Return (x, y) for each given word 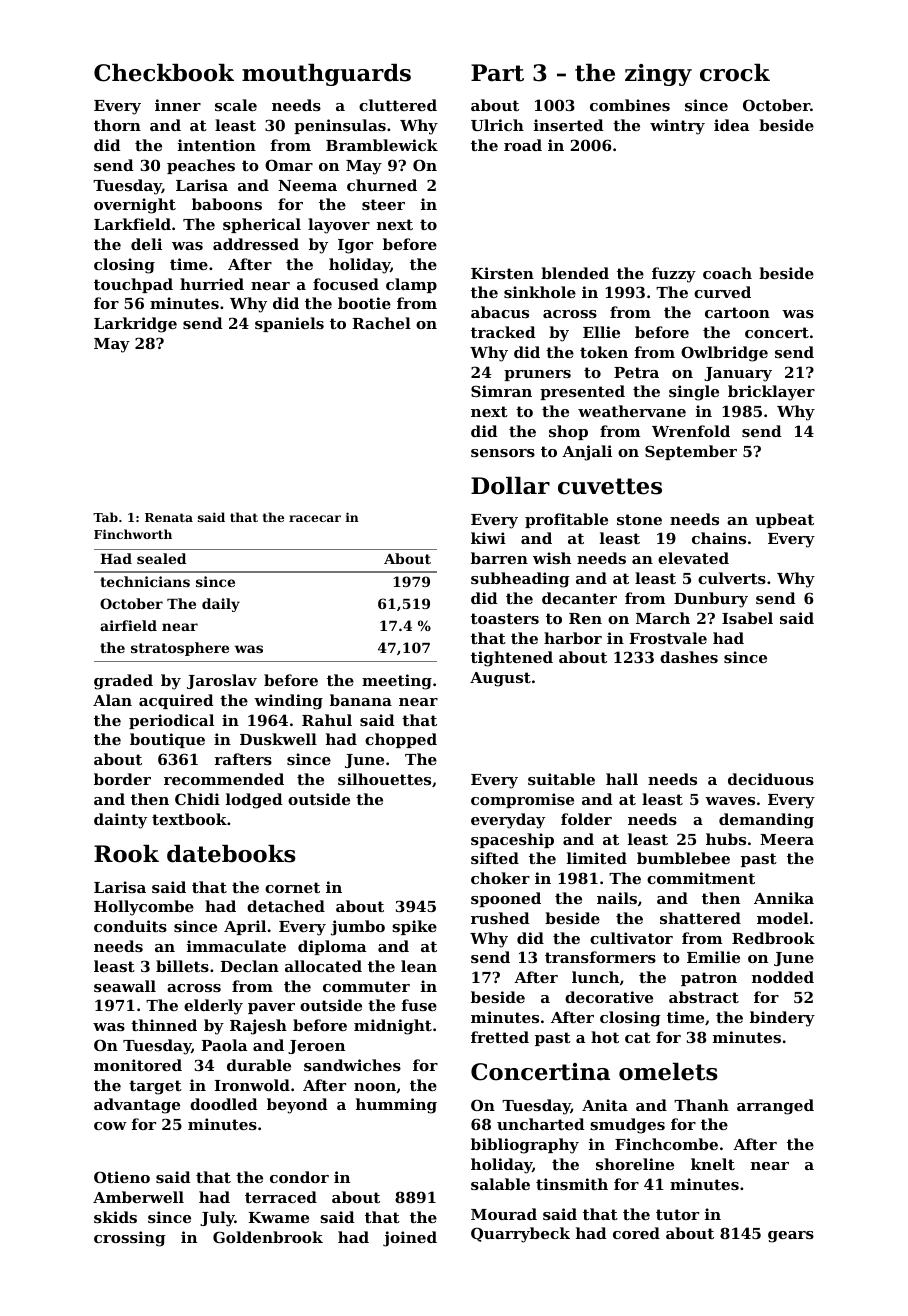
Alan (112, 700)
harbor (573, 638)
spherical (262, 225)
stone (639, 519)
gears (791, 1237)
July (217, 1219)
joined (410, 1239)
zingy (658, 75)
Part (497, 73)
